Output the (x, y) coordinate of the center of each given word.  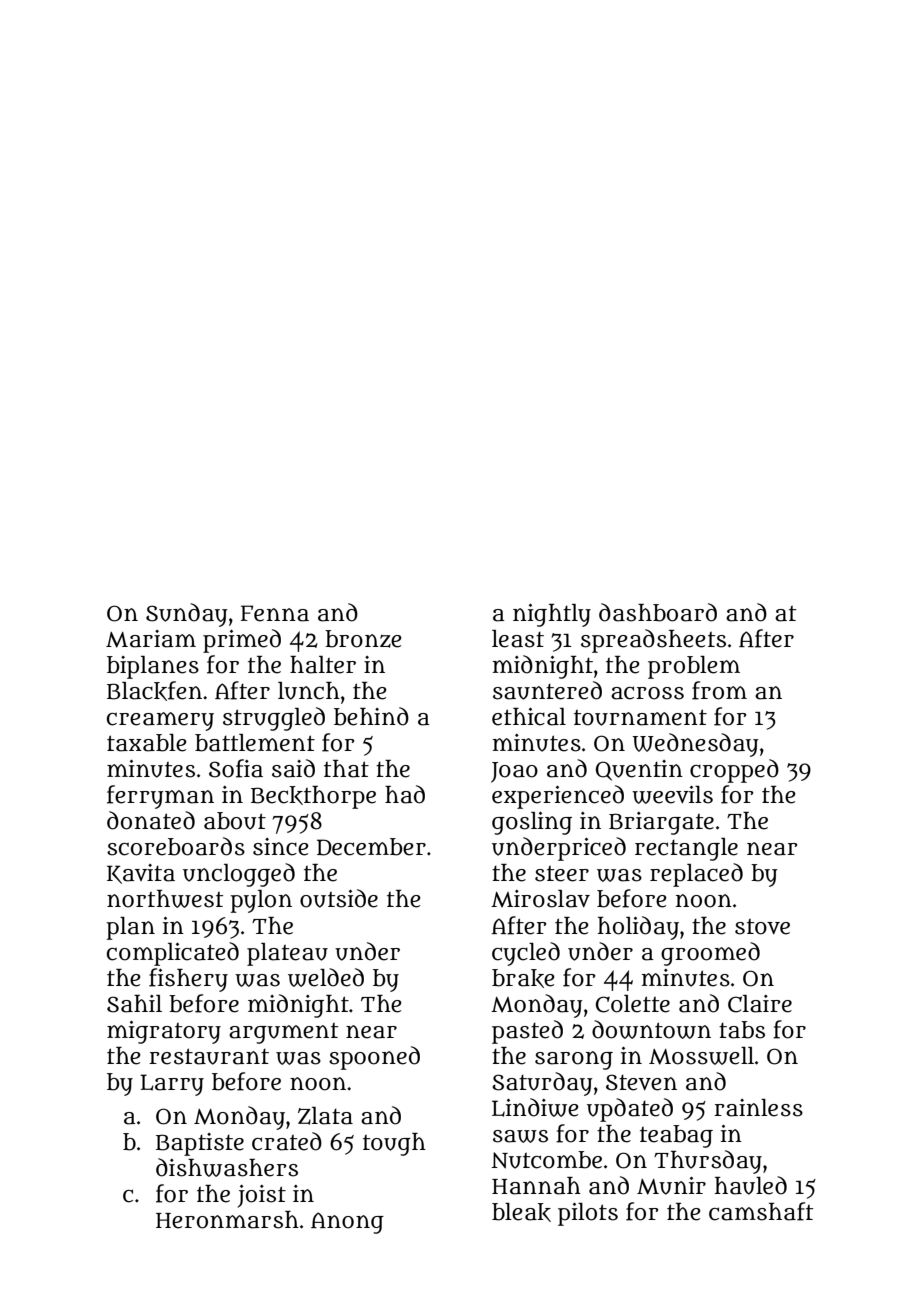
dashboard (658, 612)
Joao (514, 772)
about (235, 821)
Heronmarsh (227, 1220)
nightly (552, 615)
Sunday (187, 615)
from (719, 690)
